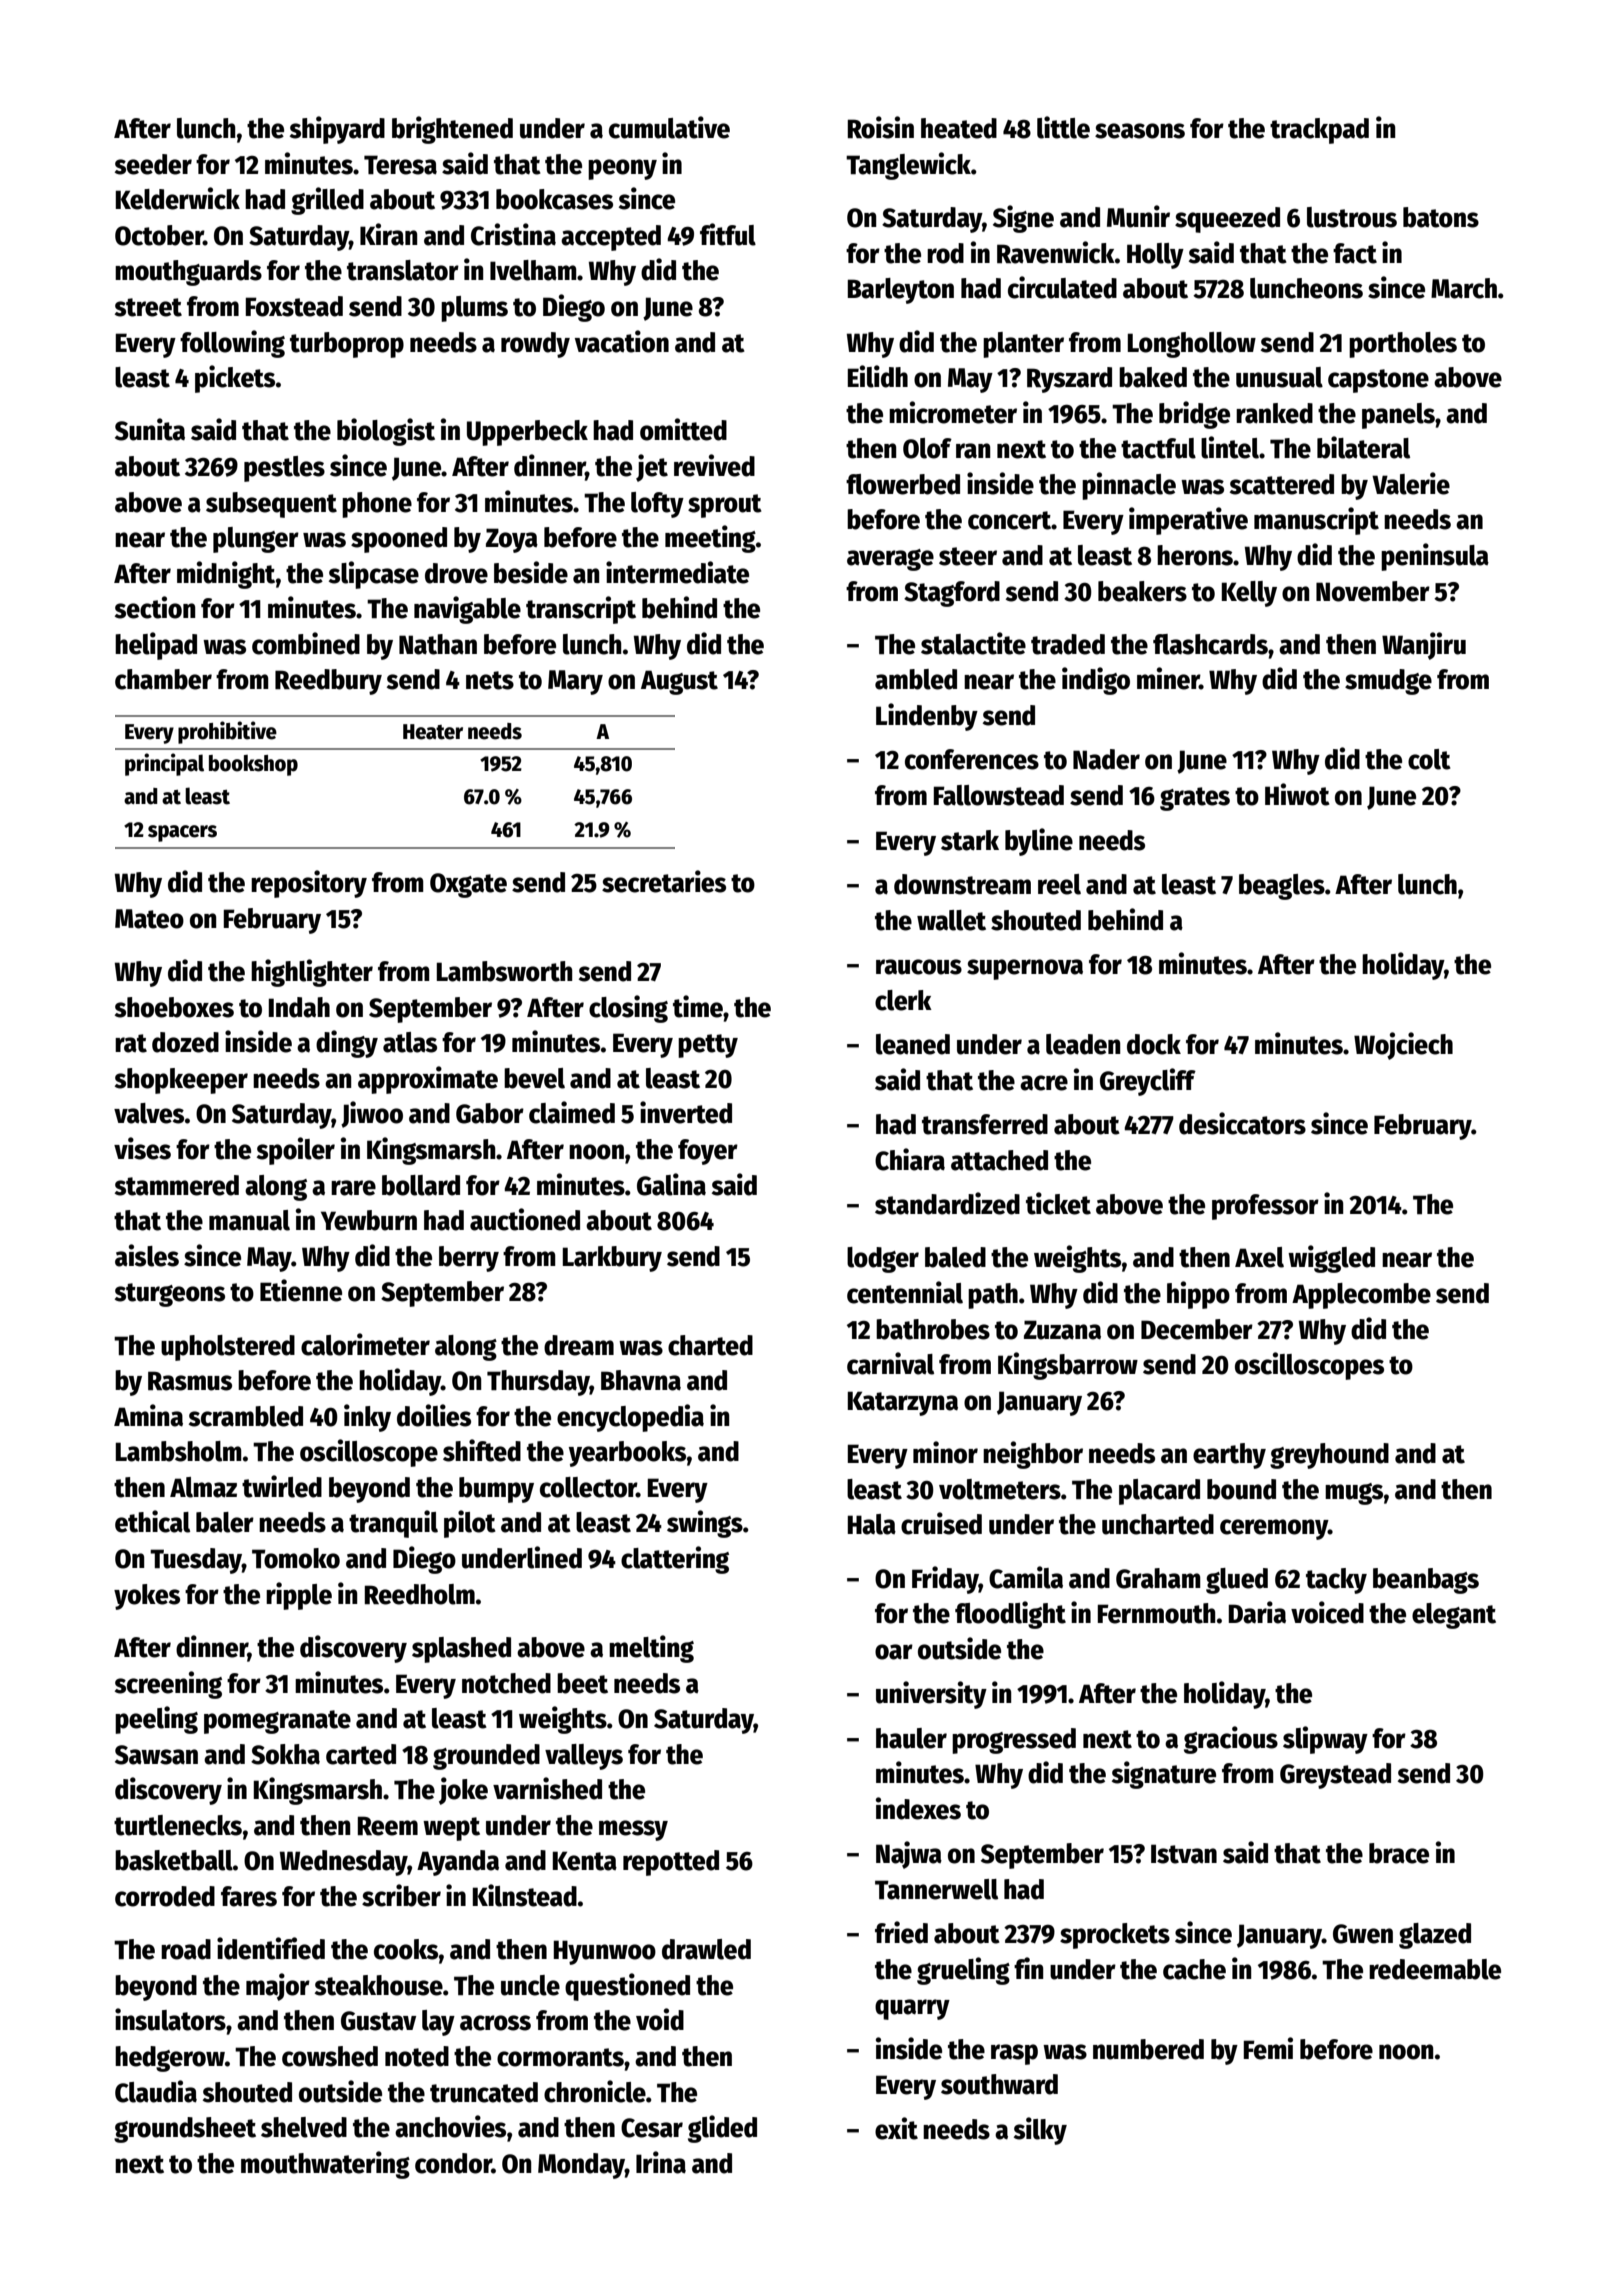 Image resolution: width=1620 pixels, height=2292 pixels. Describe the element at coordinates (148, 1415) in the screenshot. I see `Amina` at that location.
